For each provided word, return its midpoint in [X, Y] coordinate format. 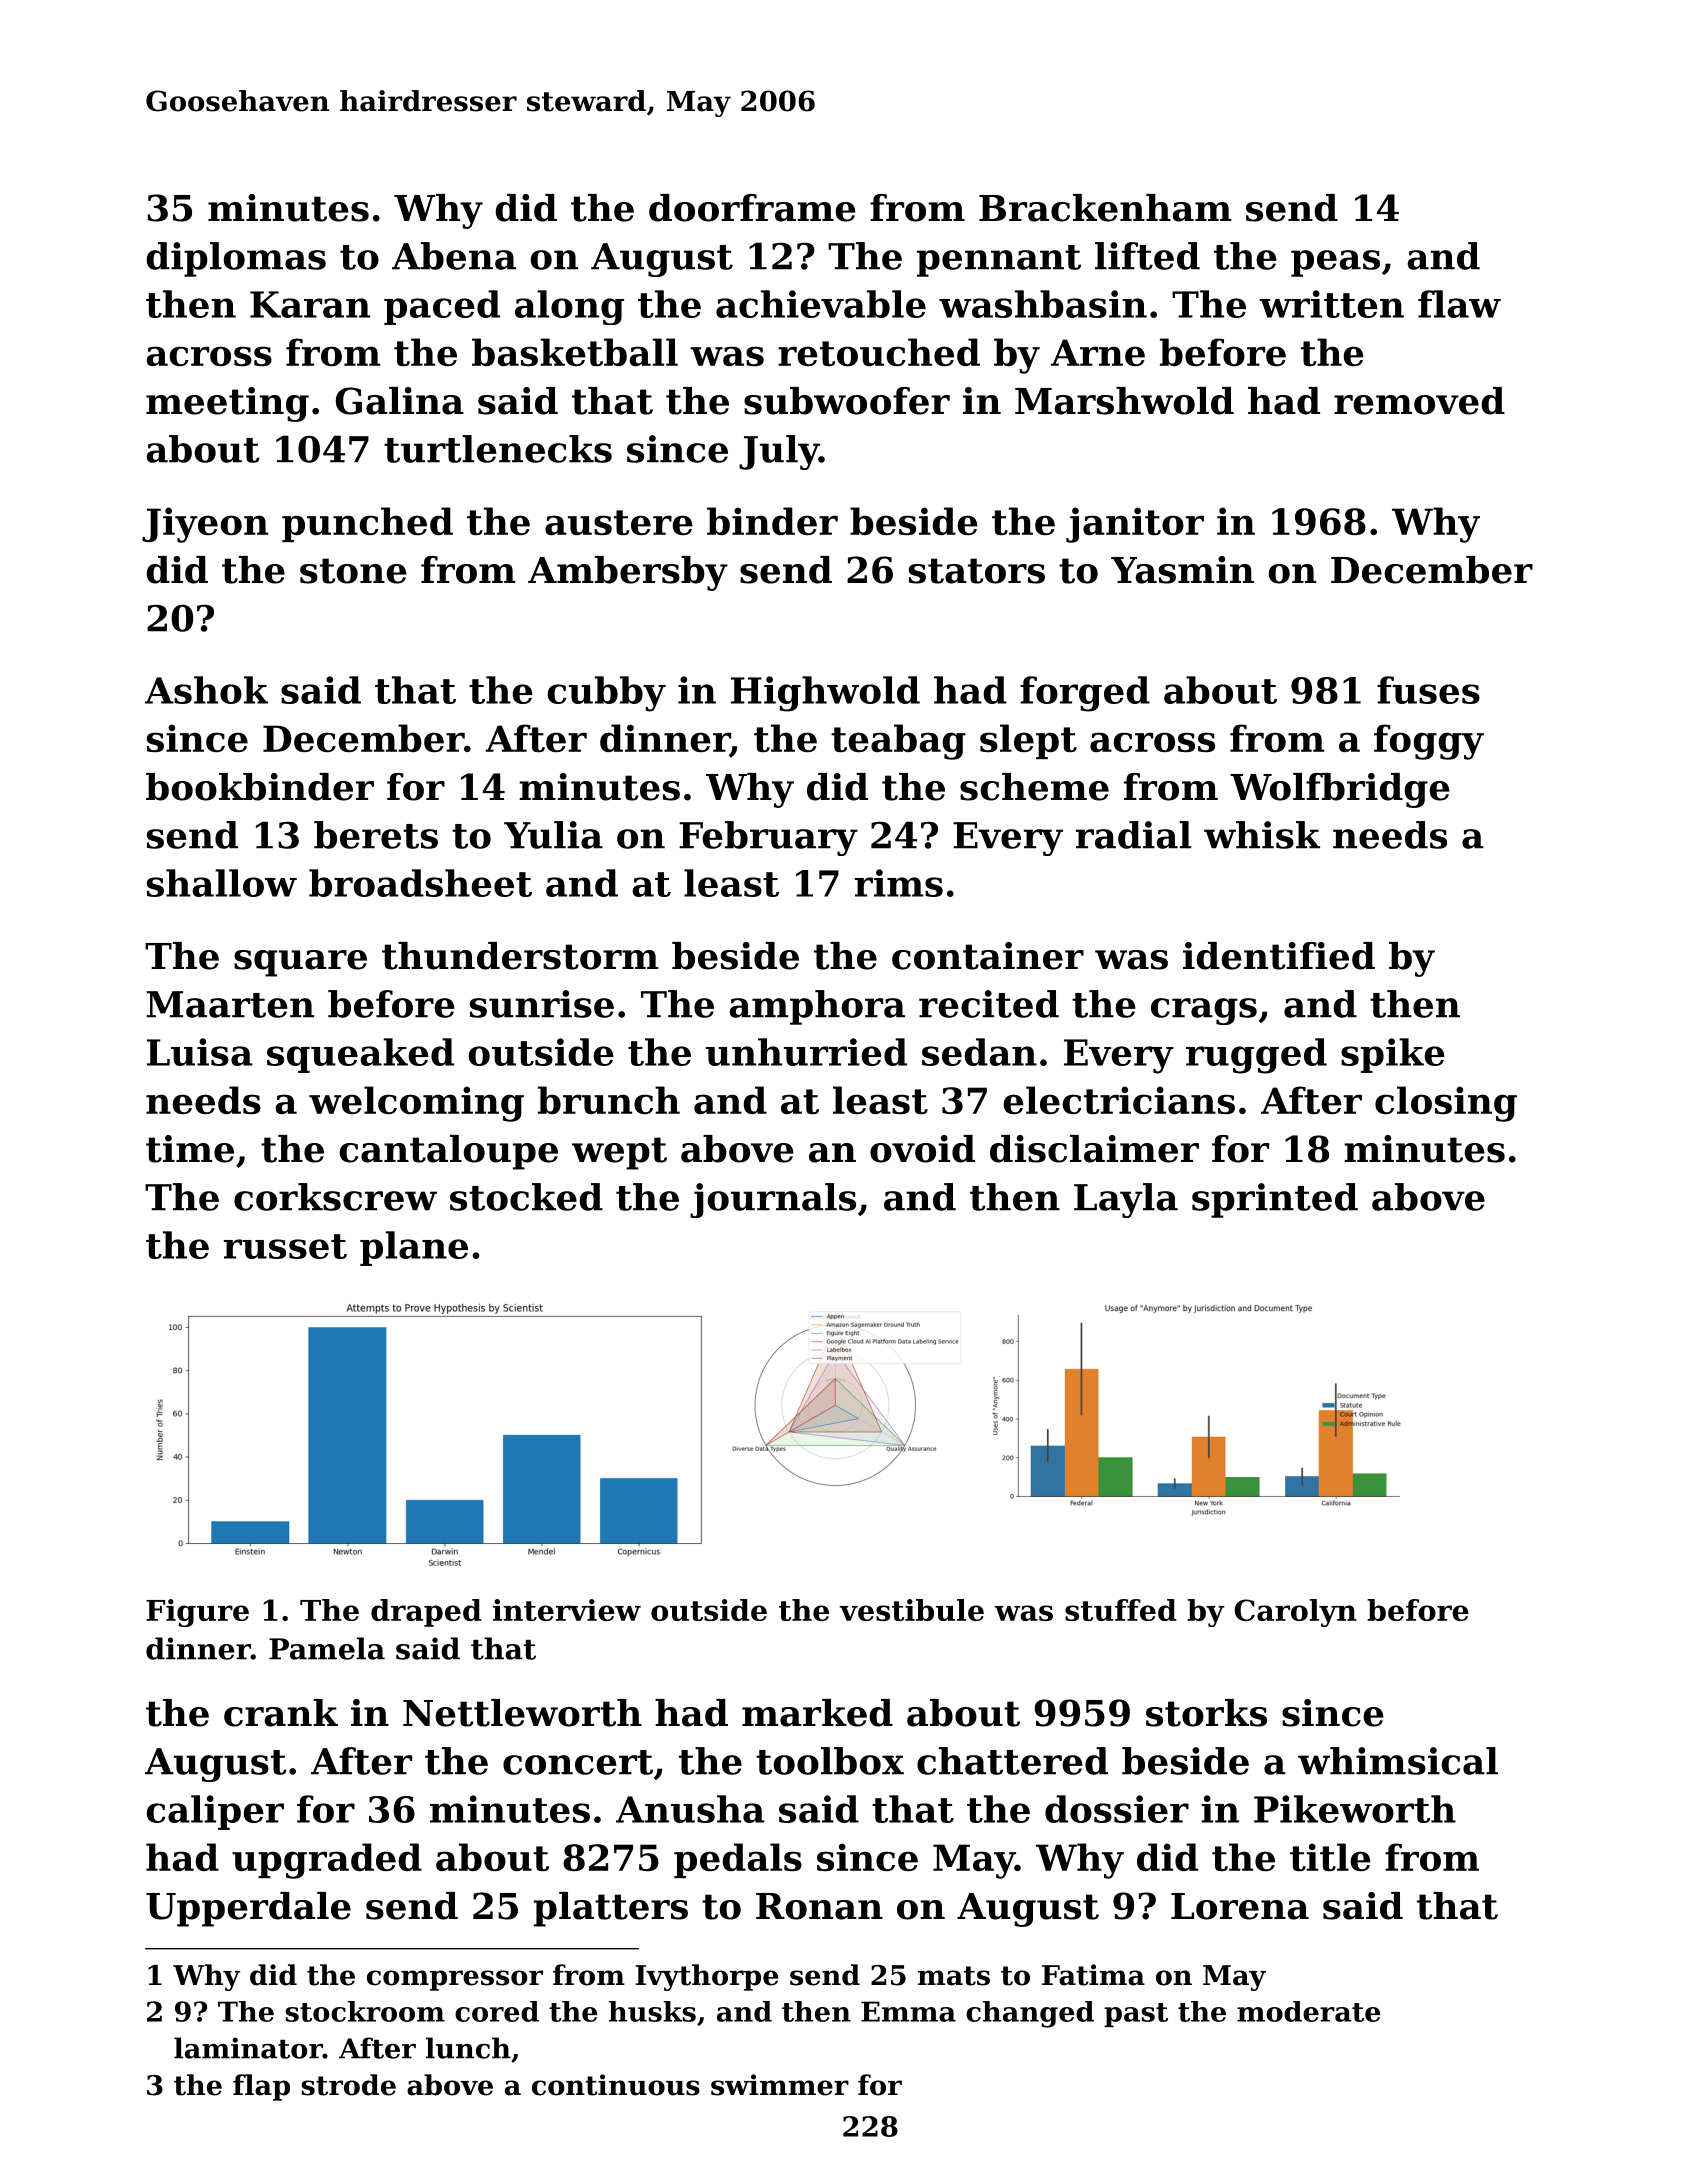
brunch [609, 1100]
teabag [898, 742]
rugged [1256, 1056]
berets [376, 835]
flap [261, 2087]
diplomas [236, 259]
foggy [1429, 742]
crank [281, 1713]
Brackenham [1105, 208]
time [190, 1149]
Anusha [690, 1809]
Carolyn [1295, 1613]
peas [1335, 263]
